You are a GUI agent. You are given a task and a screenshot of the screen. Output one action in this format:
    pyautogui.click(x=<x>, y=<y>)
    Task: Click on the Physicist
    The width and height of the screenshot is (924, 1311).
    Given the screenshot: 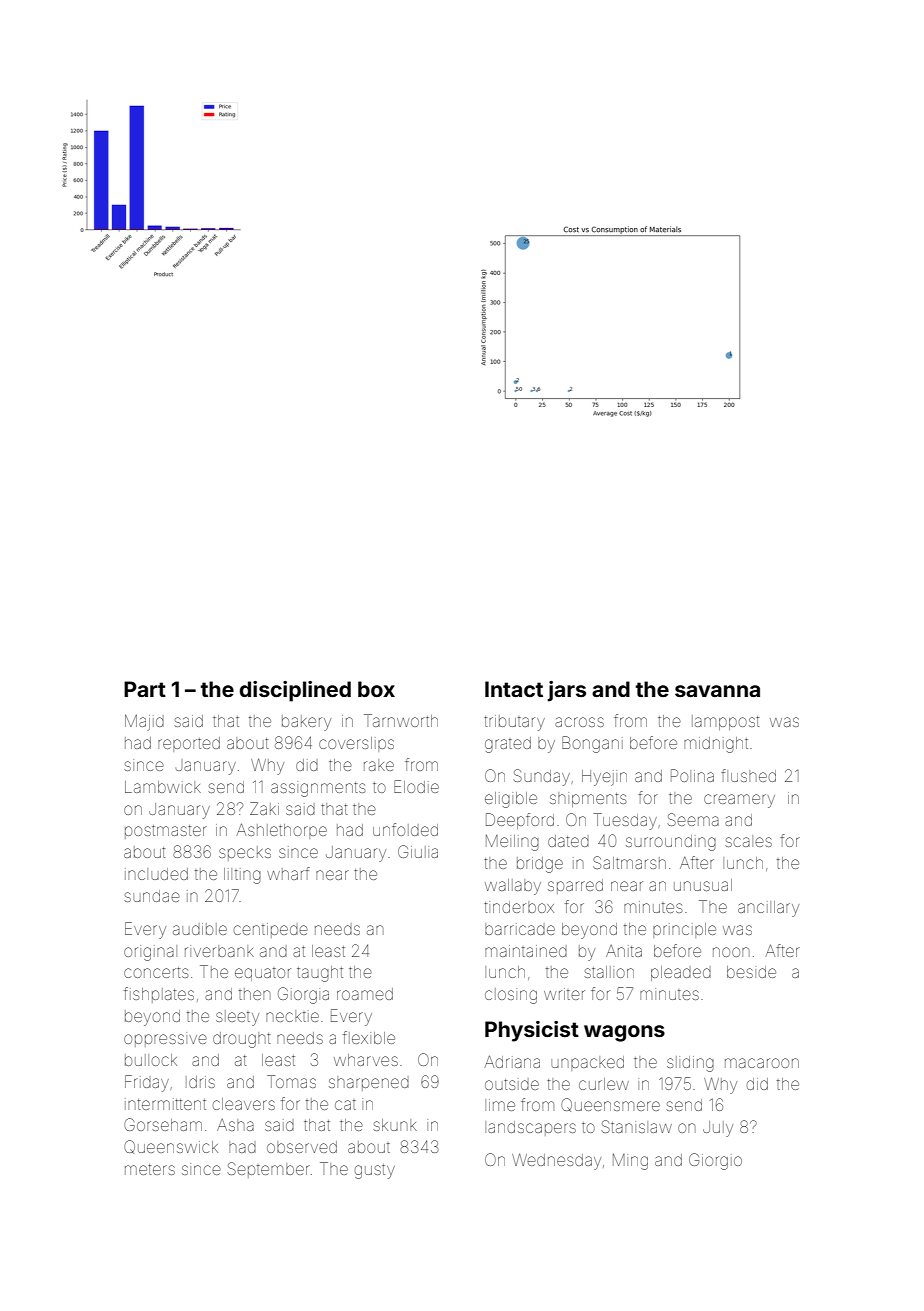 What is the action you would take?
    pyautogui.click(x=532, y=1031)
